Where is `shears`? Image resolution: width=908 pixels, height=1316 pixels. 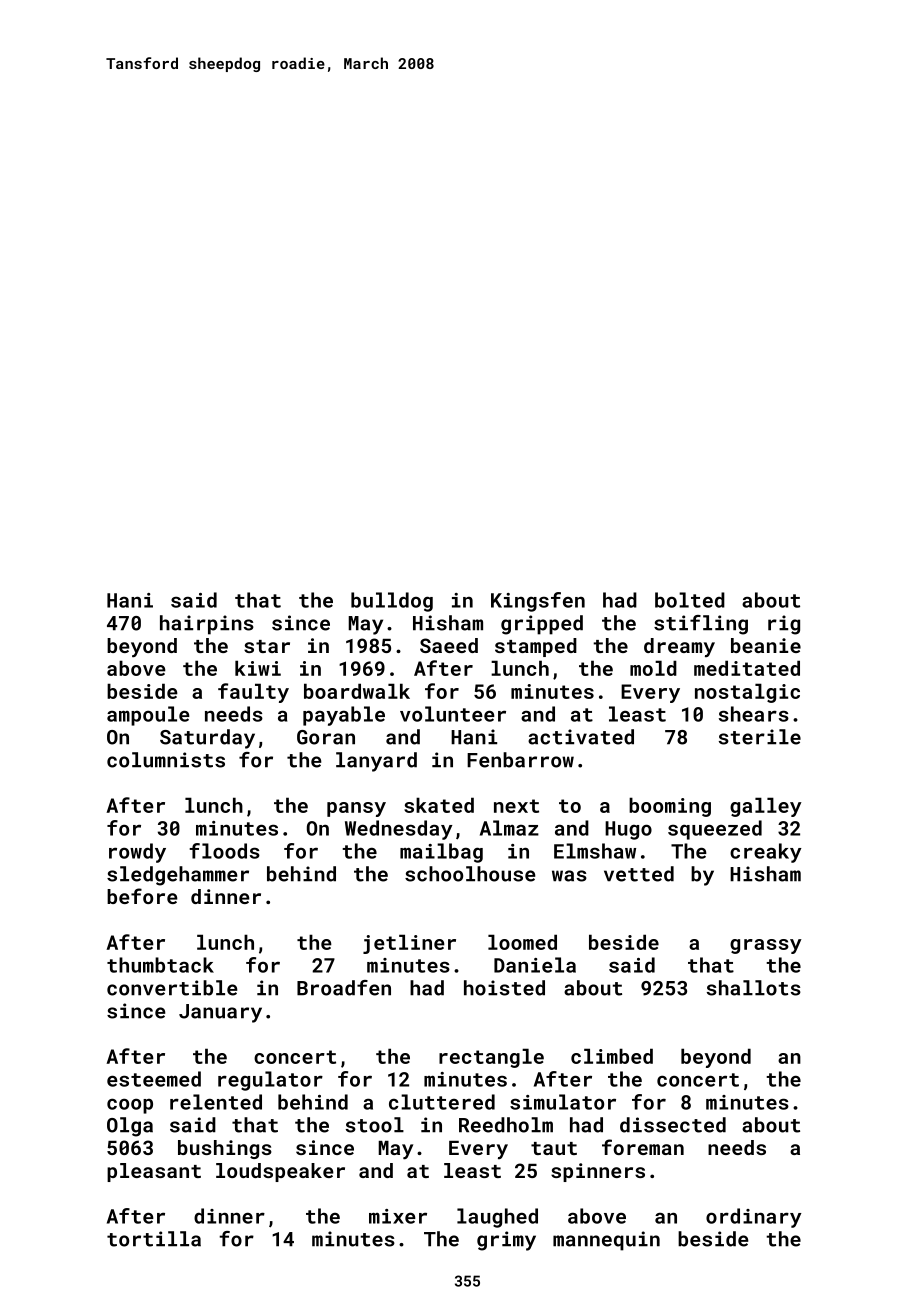 shears is located at coordinates (754, 714).
